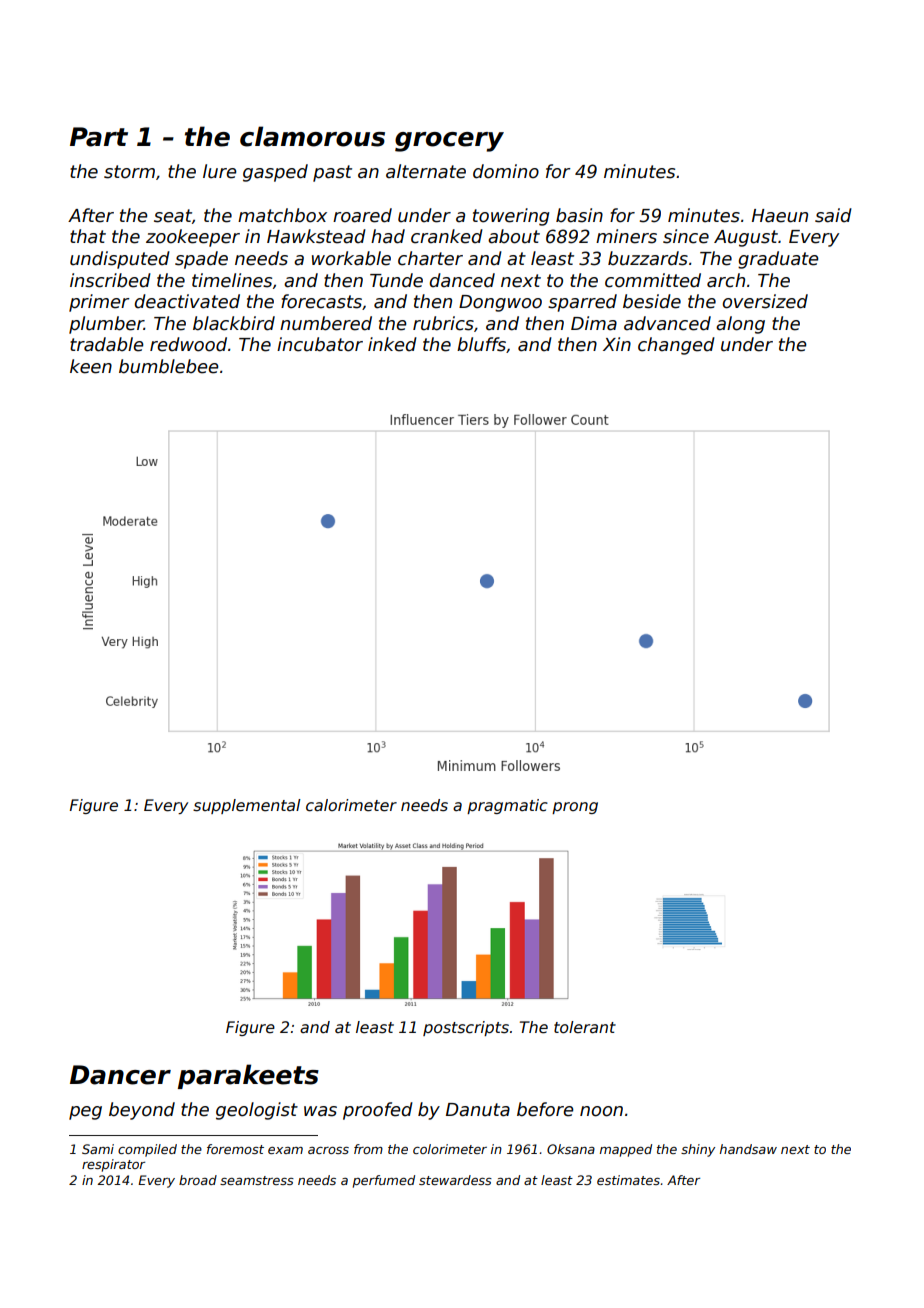 The width and height of the screenshot is (924, 1308). Describe the element at coordinates (247, 806) in the screenshot. I see `supplemental` at that location.
